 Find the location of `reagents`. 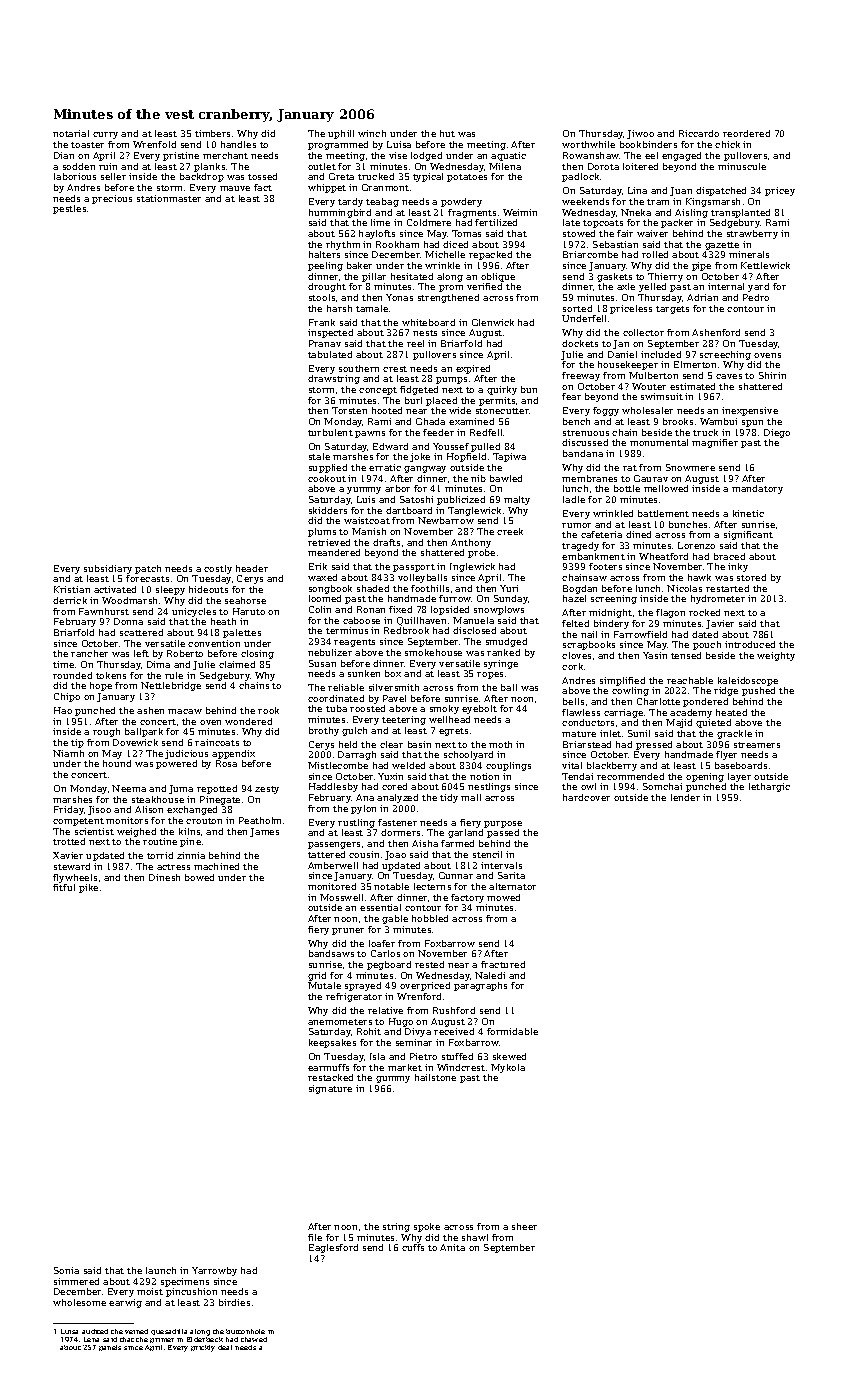

reagents is located at coordinates (354, 643).
